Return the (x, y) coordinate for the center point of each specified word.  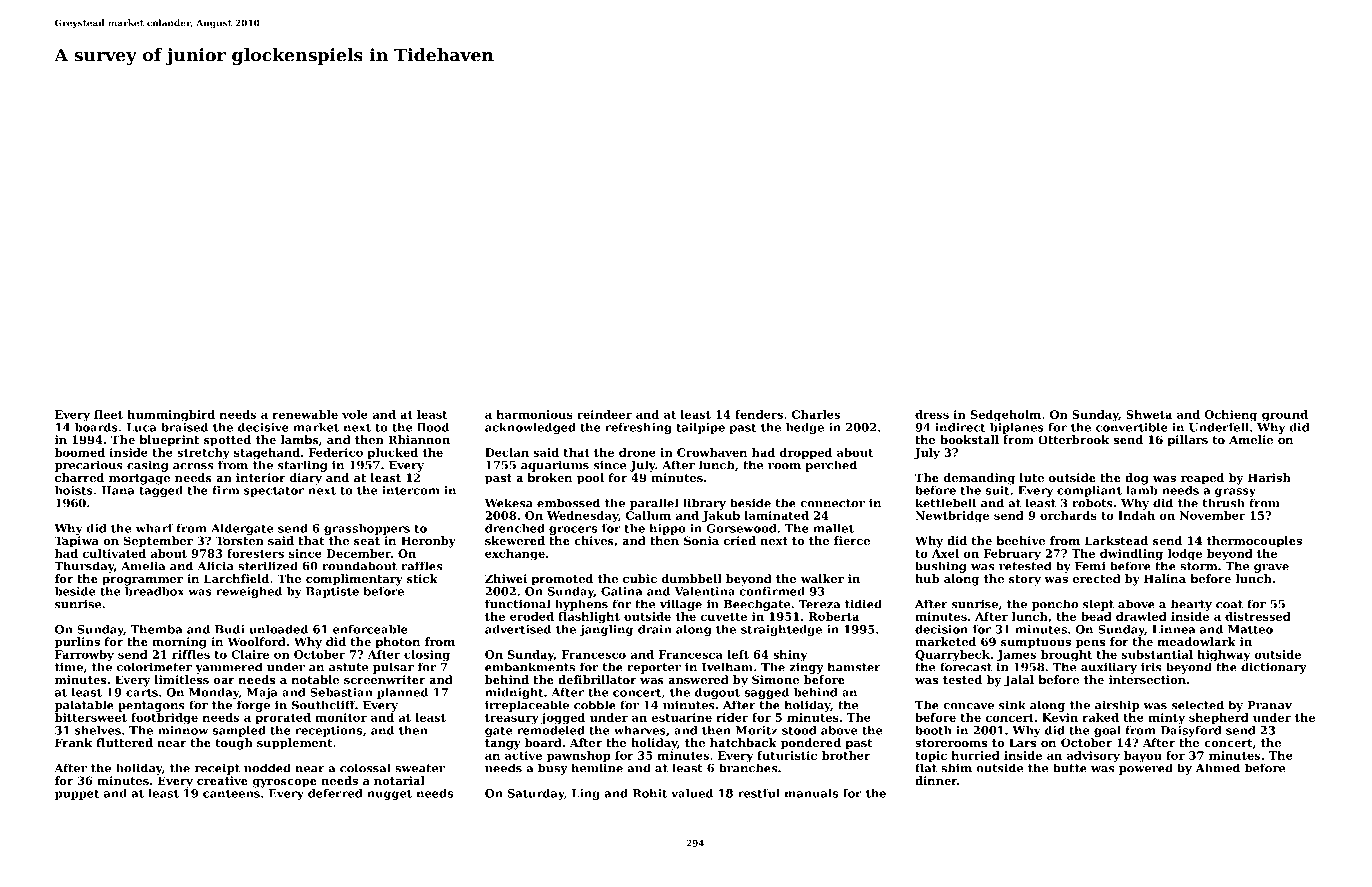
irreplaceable (527, 706)
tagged (161, 491)
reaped (1202, 479)
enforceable (370, 629)
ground (1285, 416)
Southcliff (323, 705)
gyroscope (285, 783)
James (1016, 655)
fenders (759, 414)
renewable (305, 414)
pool (590, 479)
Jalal (1019, 681)
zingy (807, 668)
